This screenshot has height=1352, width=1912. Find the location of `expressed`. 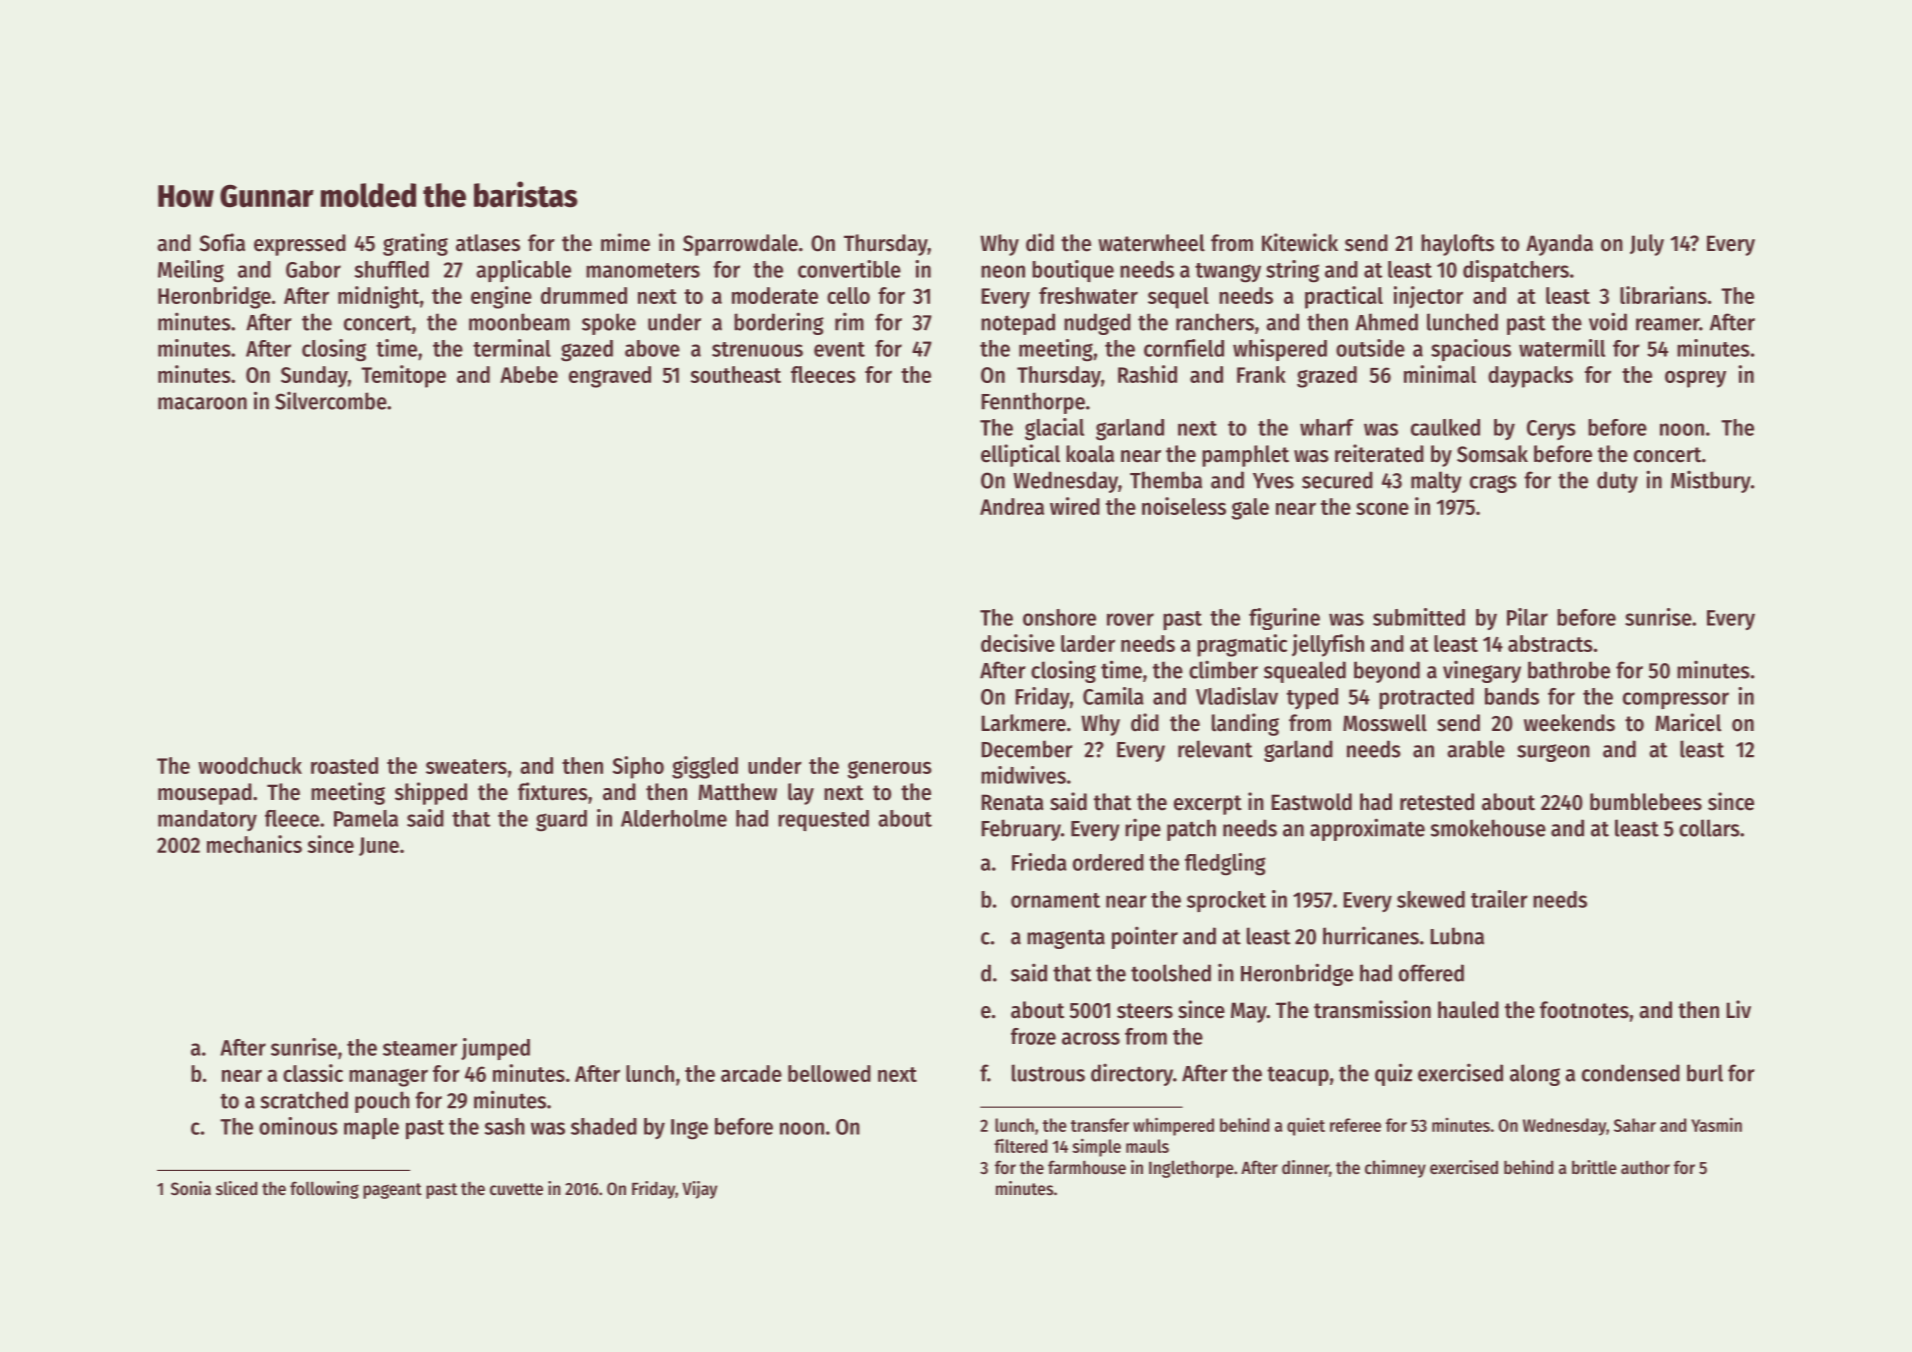

expressed is located at coordinates (300, 245).
